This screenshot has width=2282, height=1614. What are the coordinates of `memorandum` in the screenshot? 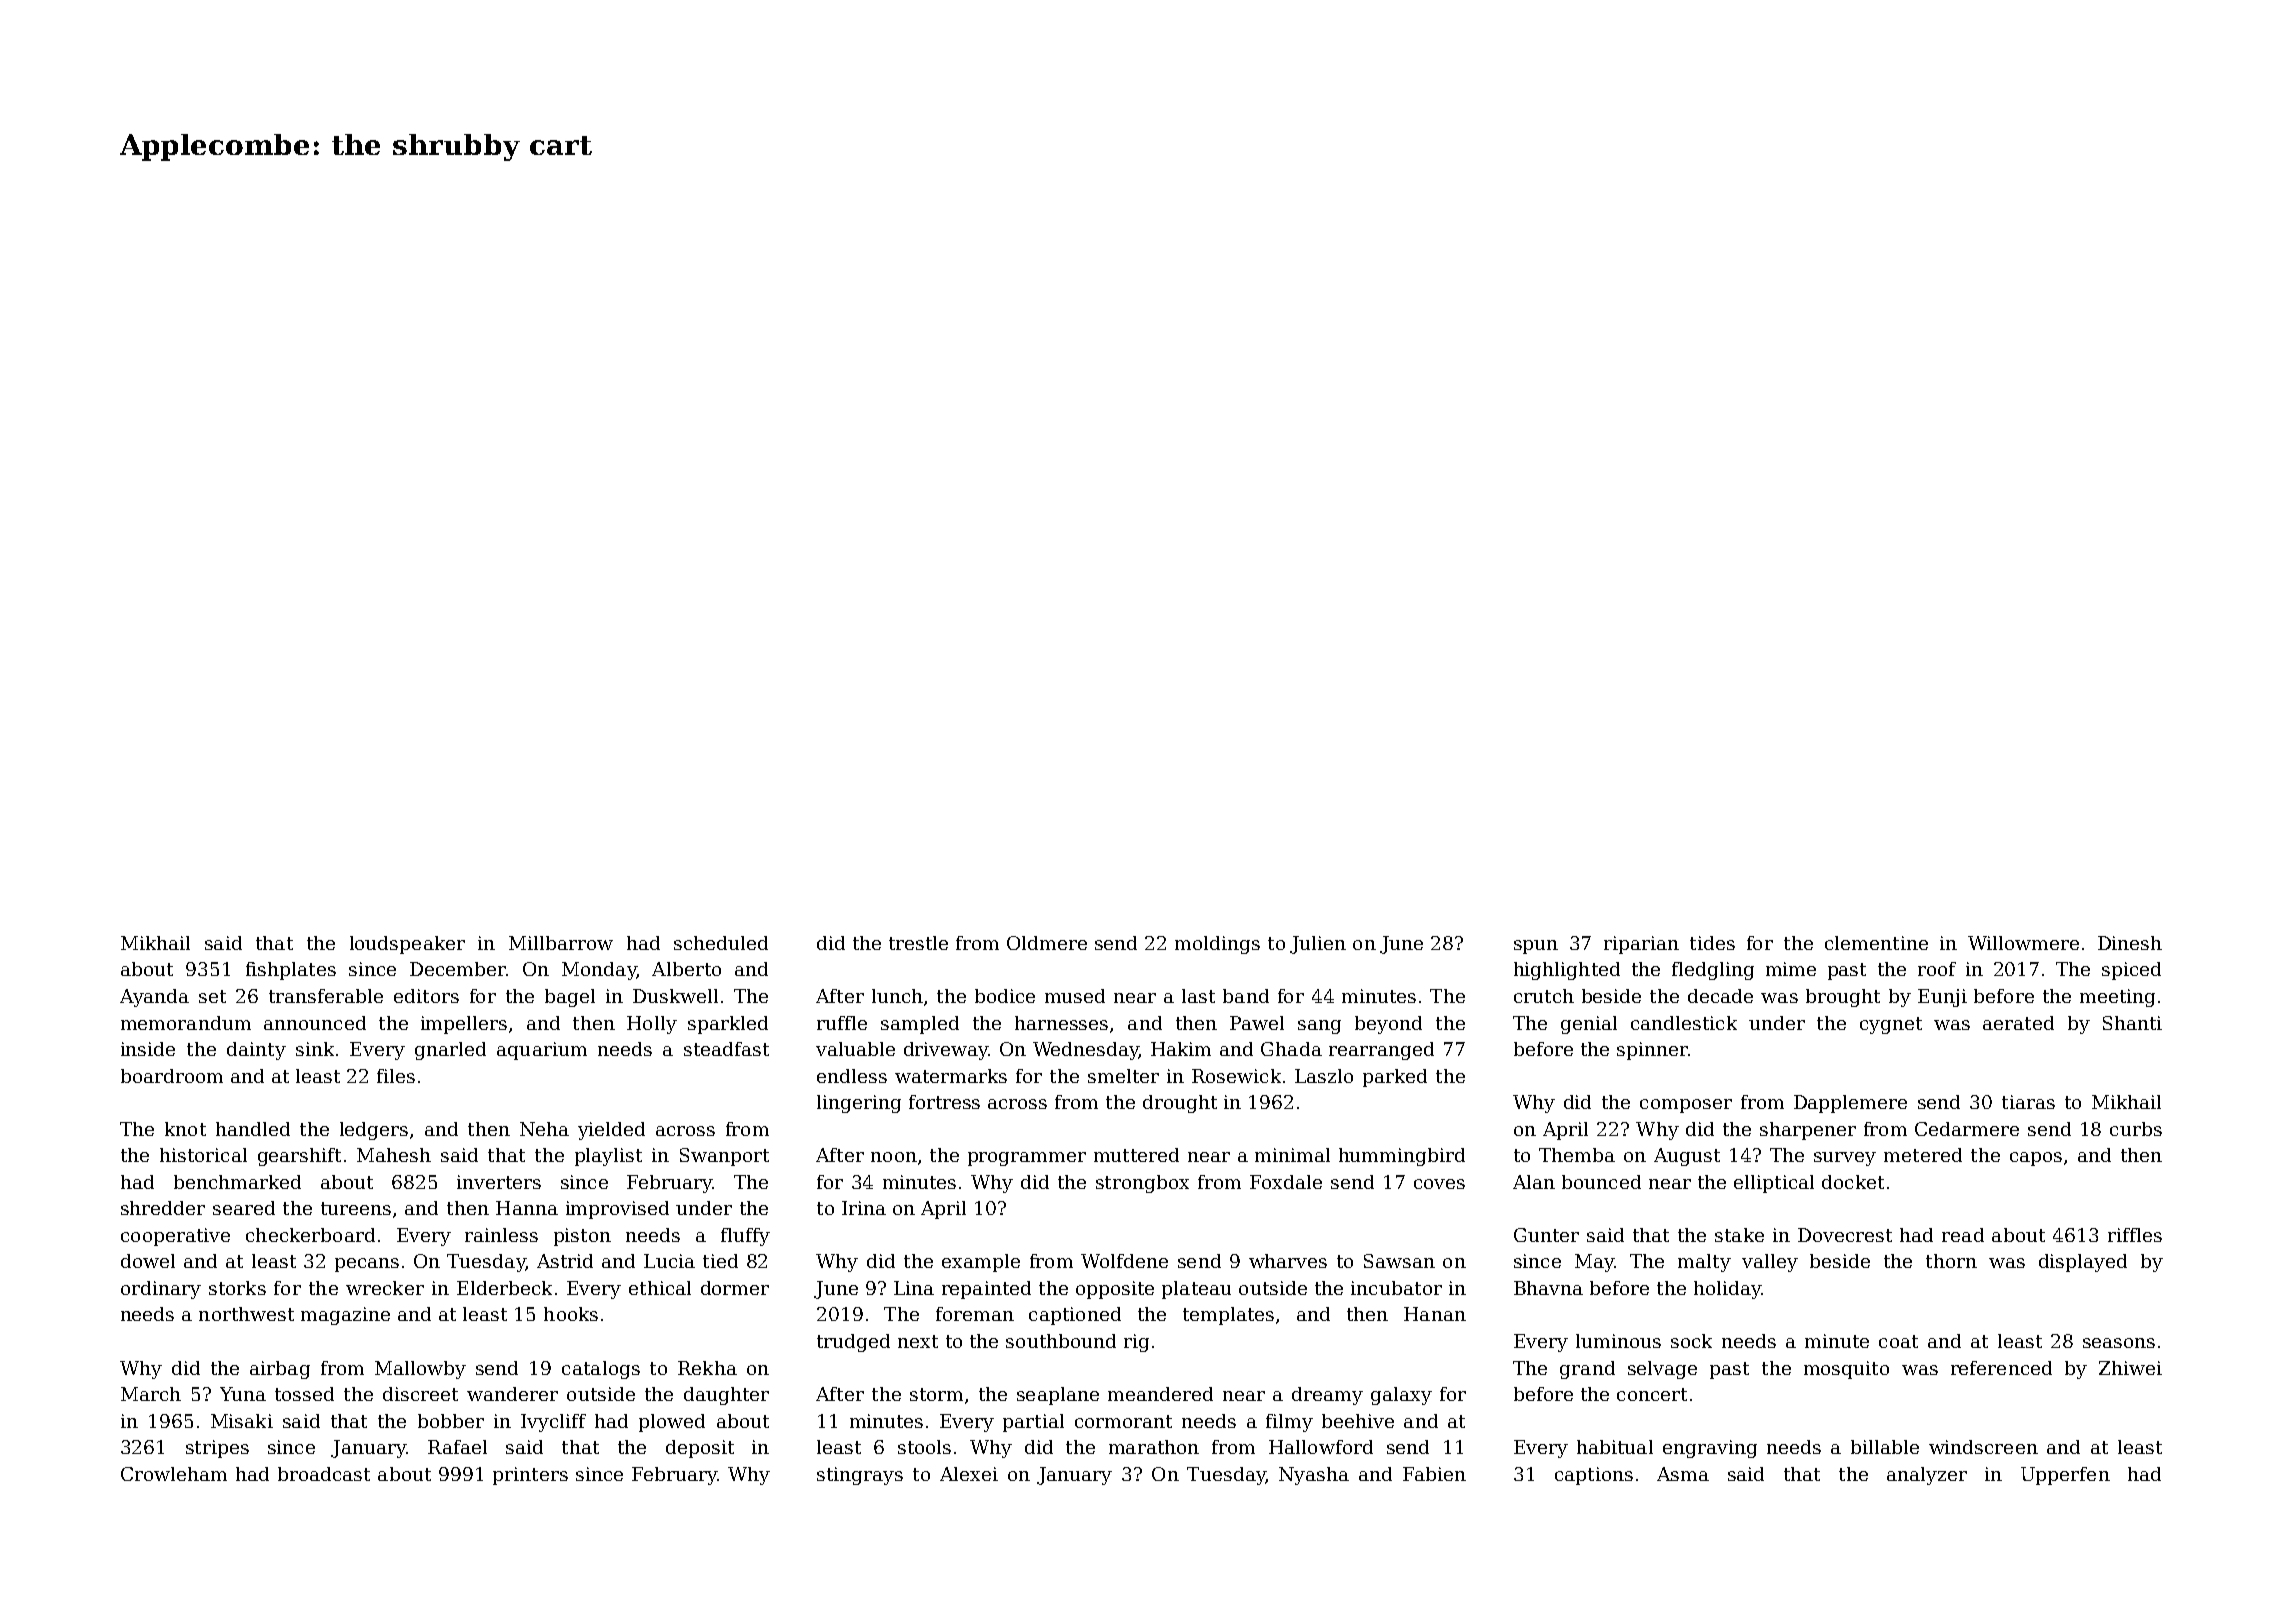 It's located at (186, 1023).
